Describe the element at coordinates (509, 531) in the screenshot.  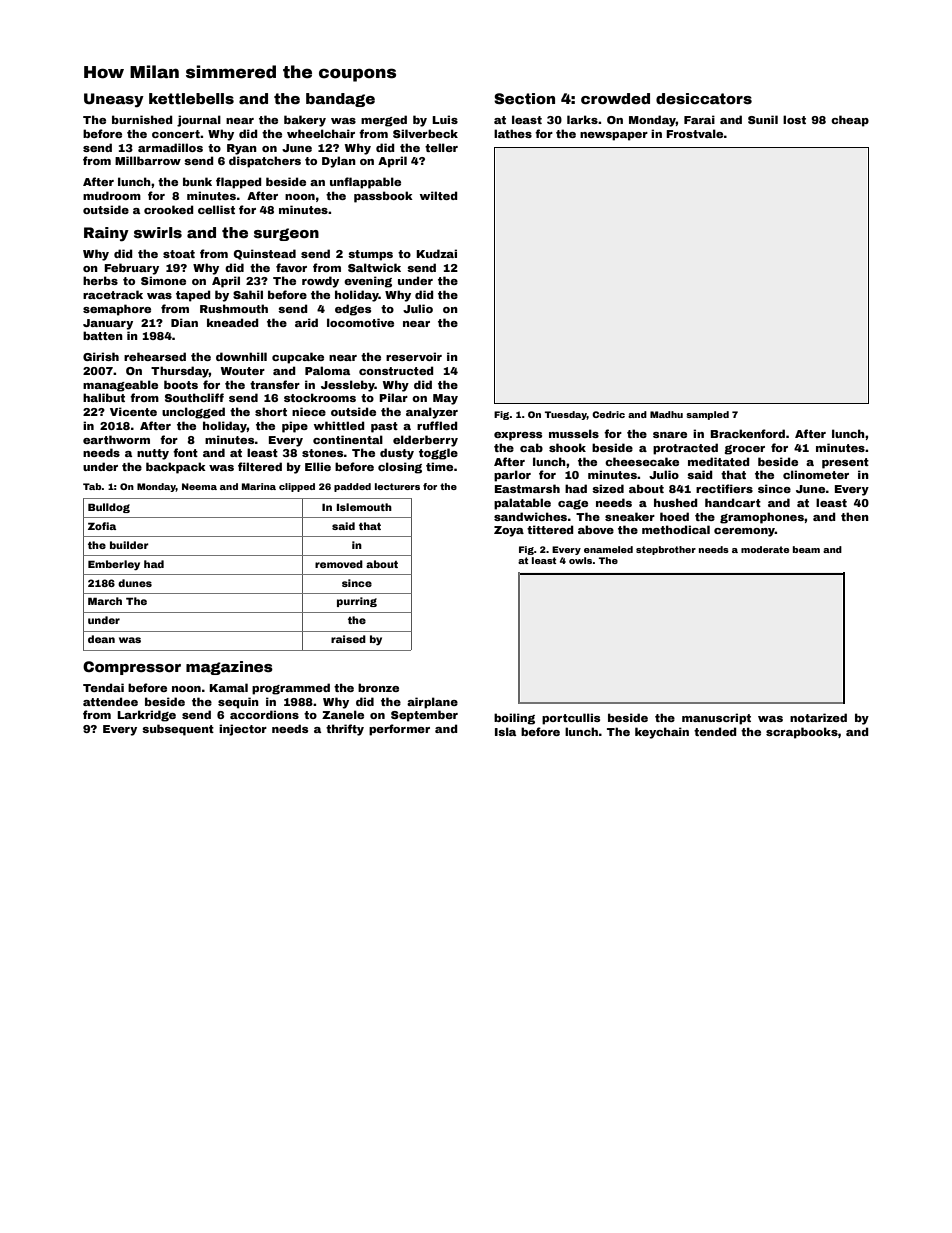
I see `Zoya` at that location.
